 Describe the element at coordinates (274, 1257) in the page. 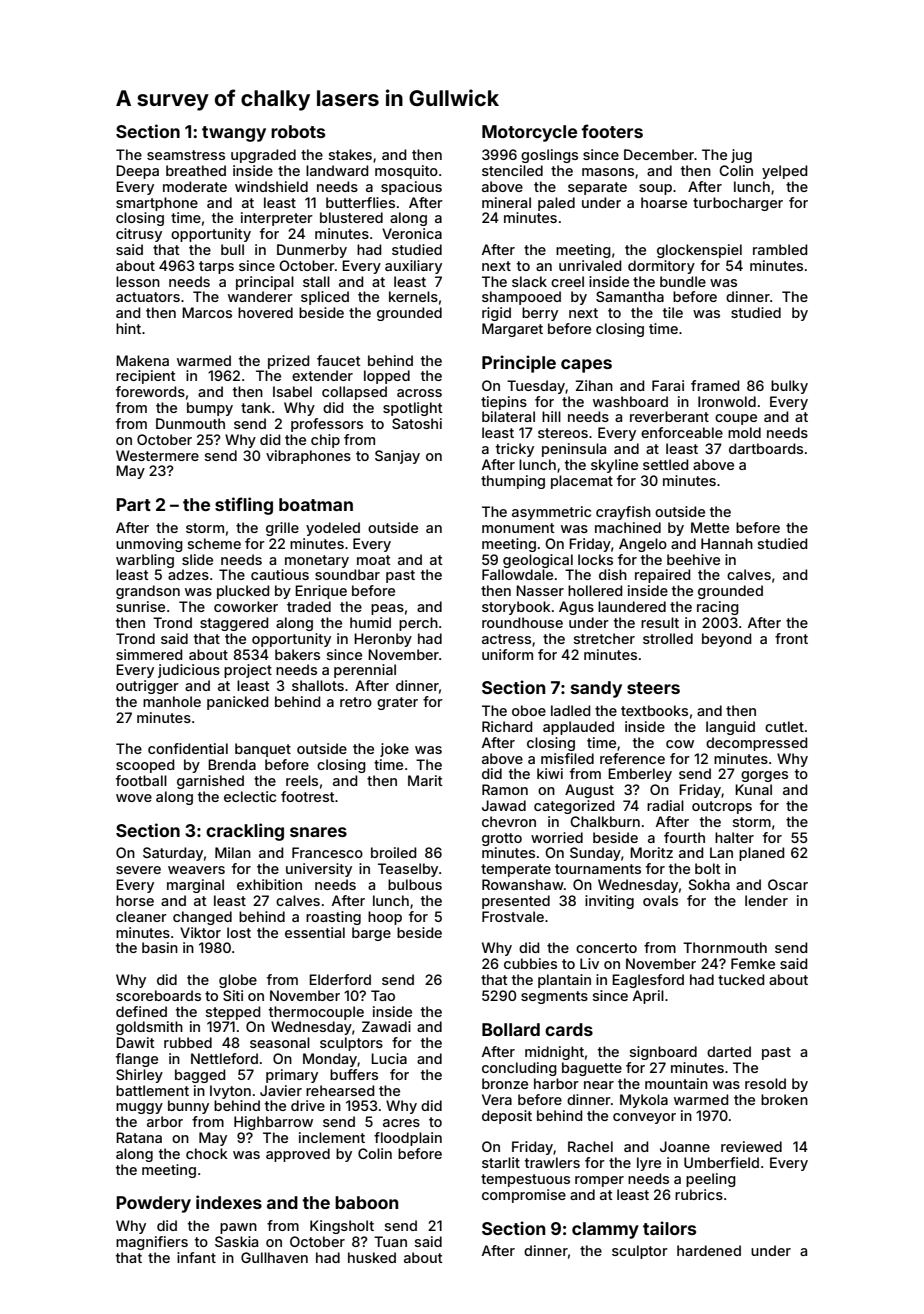

I see `Gullhaven` at that location.
